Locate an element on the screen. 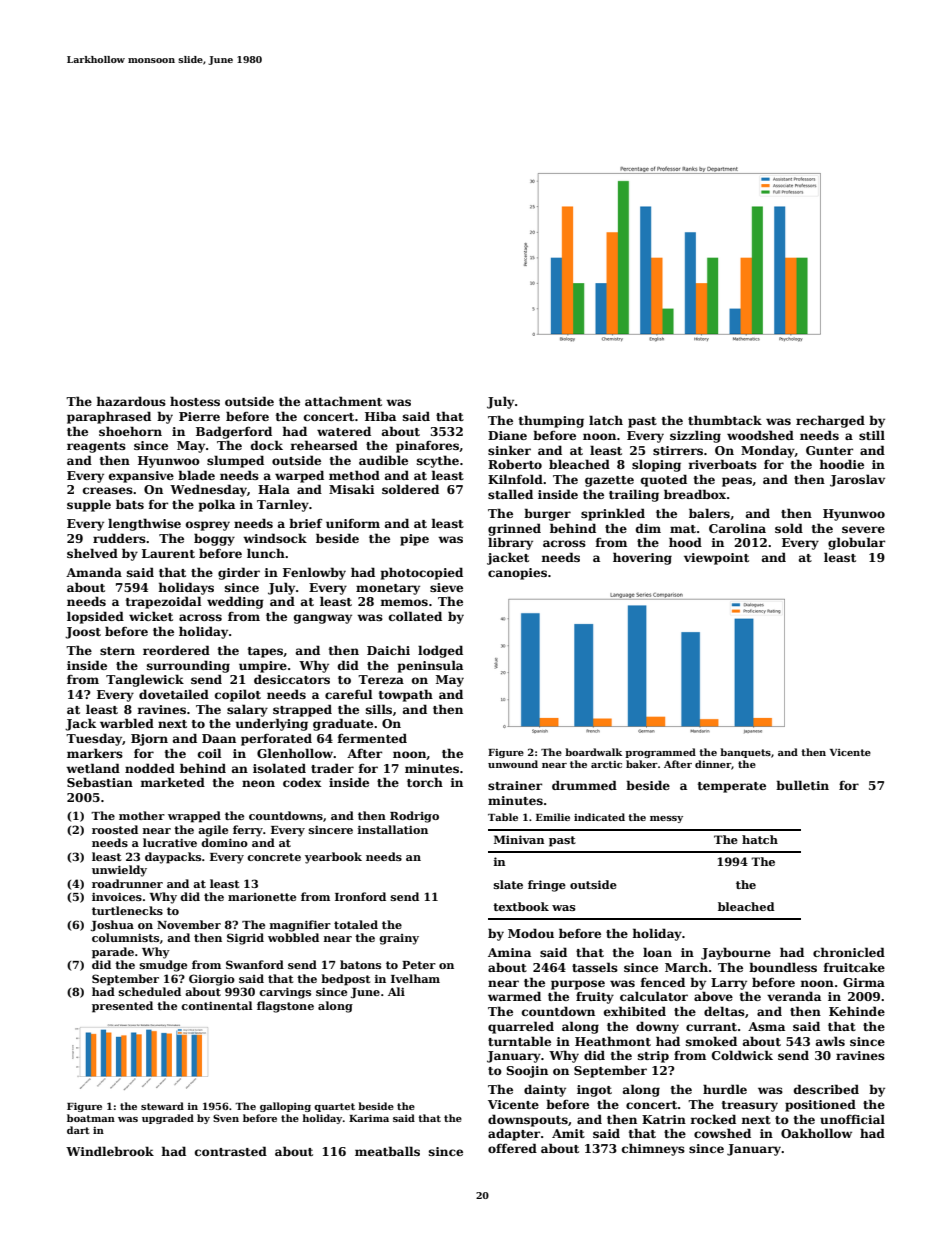 Image resolution: width=952 pixels, height=1233 pixels. meatballs is located at coordinates (387, 1151).
